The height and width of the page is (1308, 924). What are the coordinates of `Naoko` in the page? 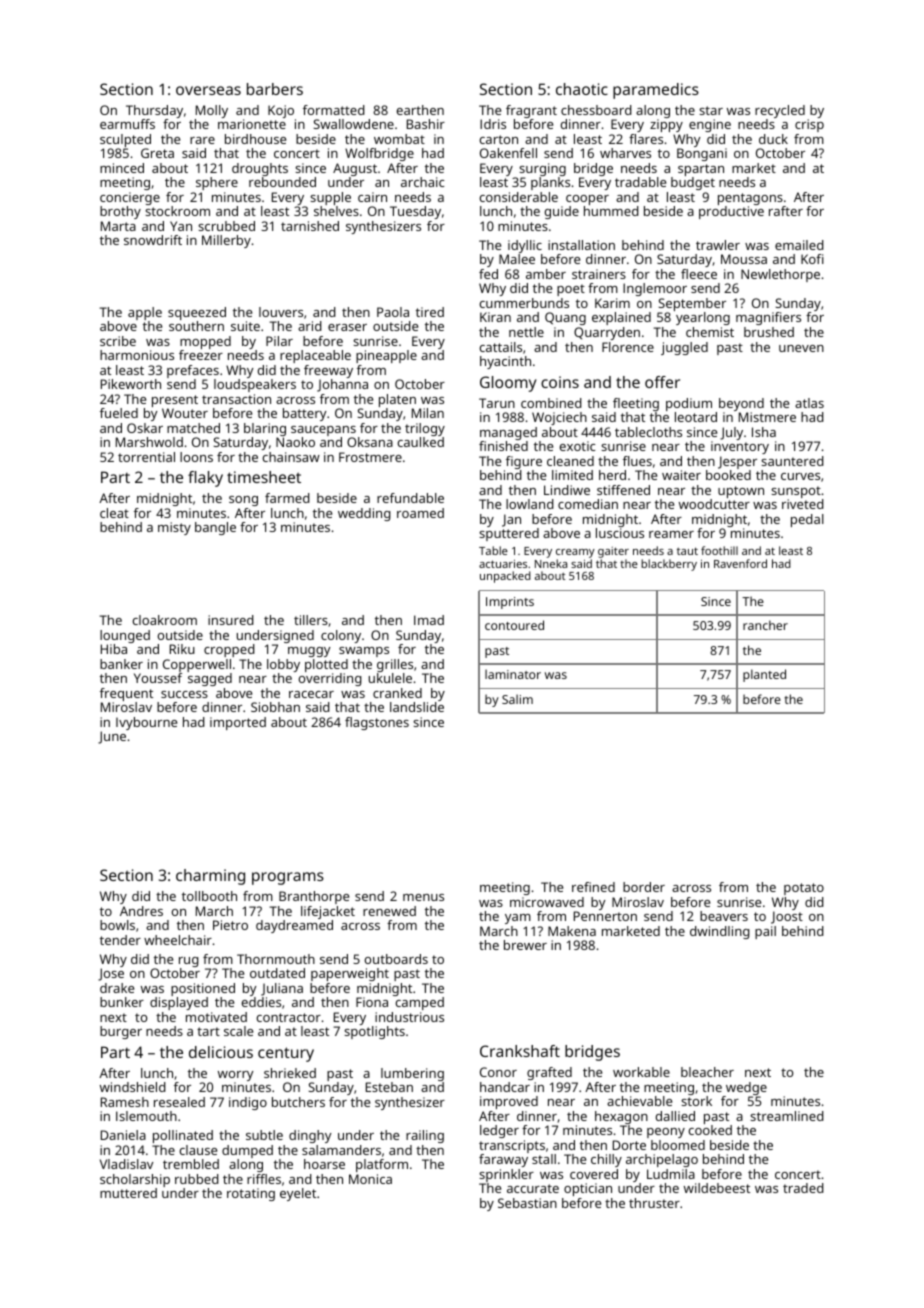 It's located at (295, 442).
